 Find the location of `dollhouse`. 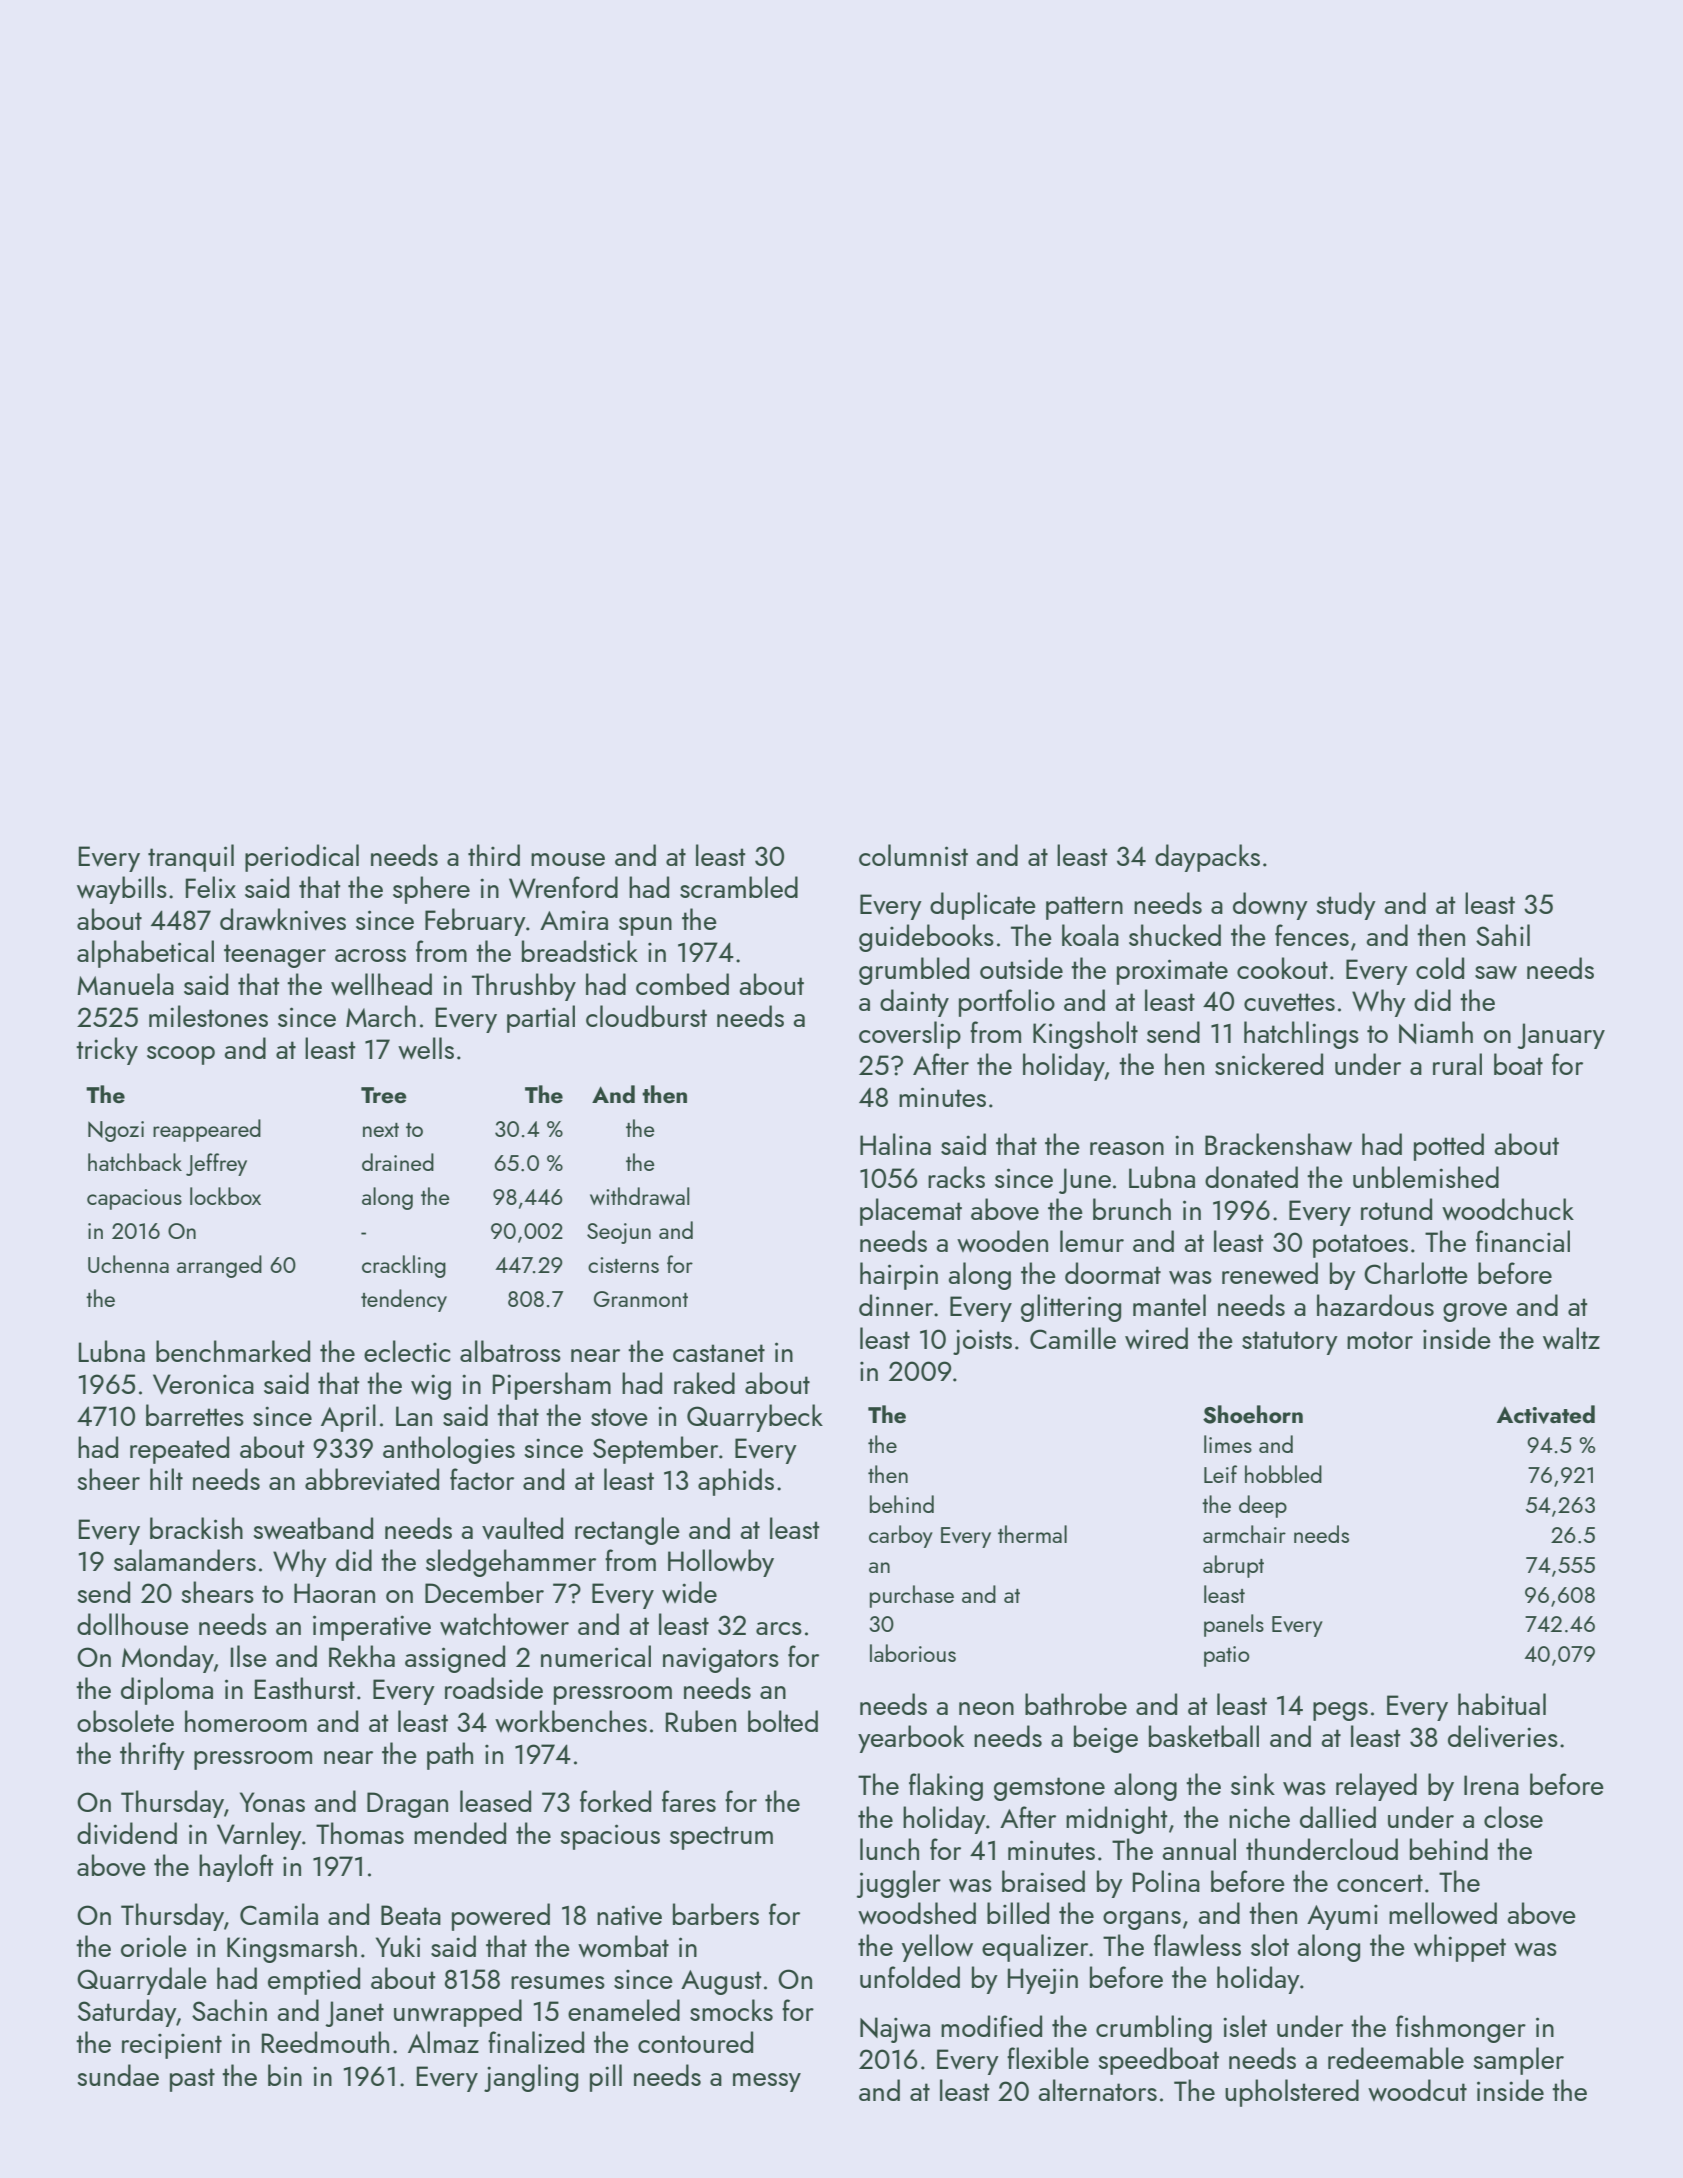

dollhouse is located at coordinates (133, 1624).
